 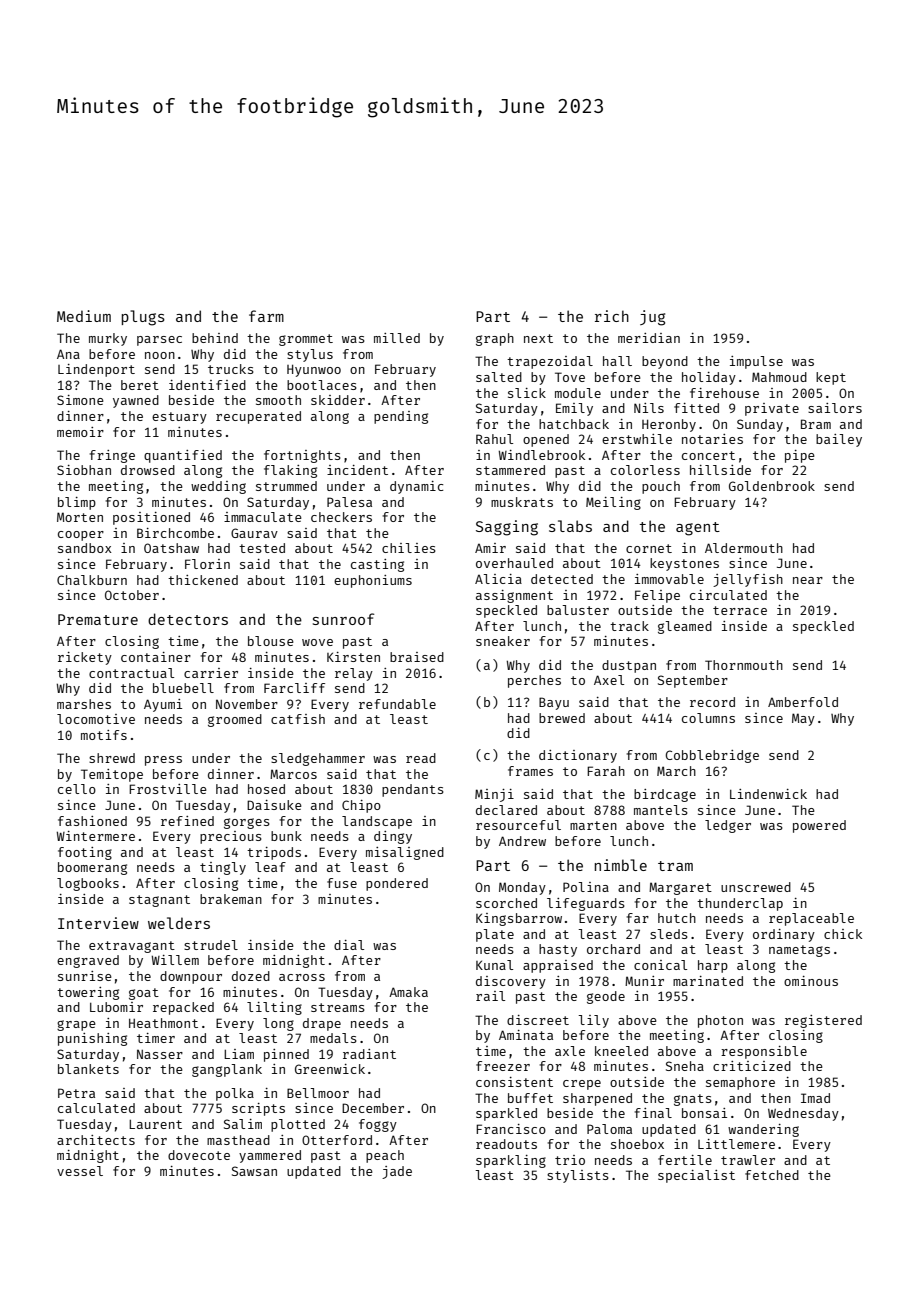 I want to click on Siobhan, so click(x=84, y=470).
